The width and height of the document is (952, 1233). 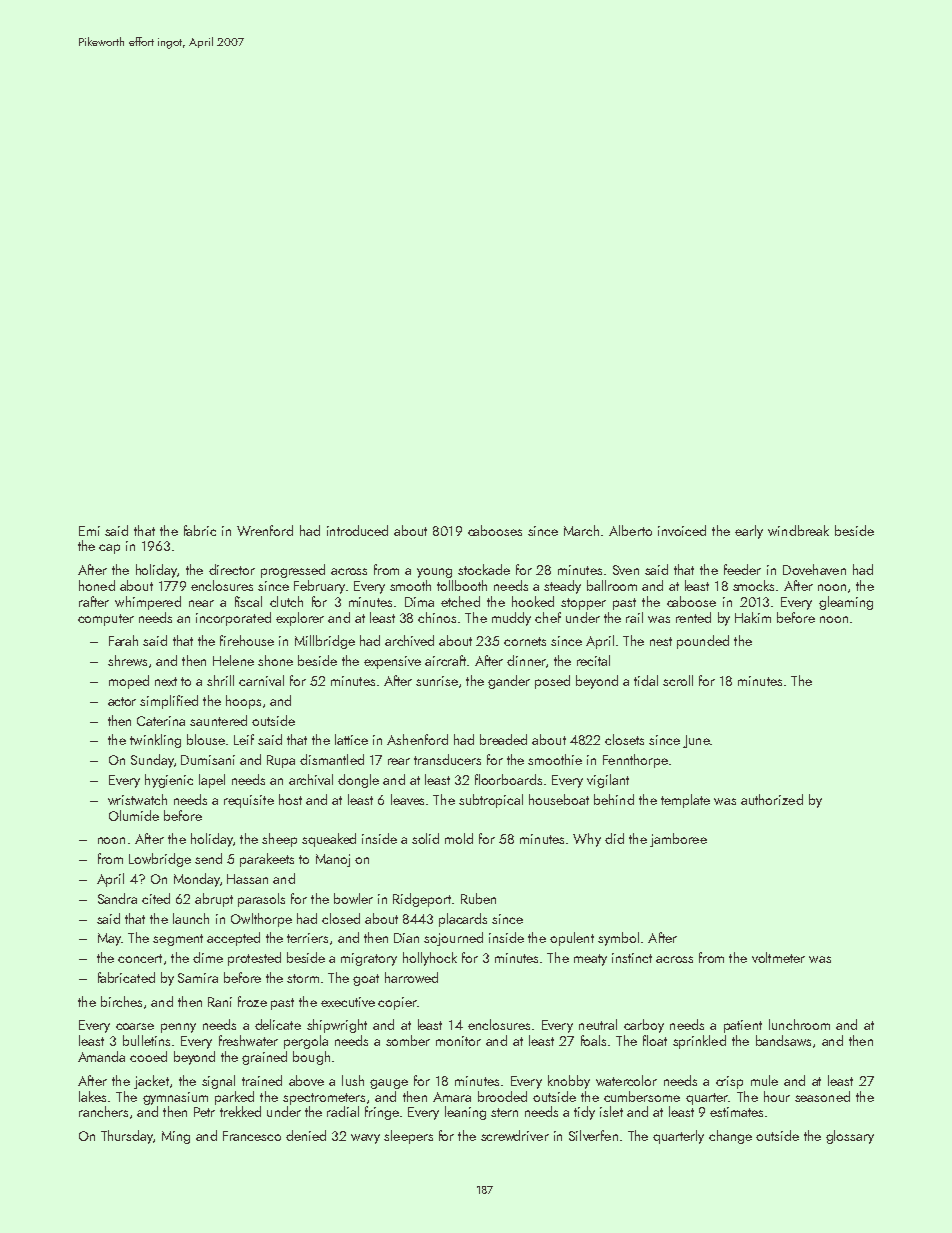 I want to click on Why, so click(x=587, y=840).
